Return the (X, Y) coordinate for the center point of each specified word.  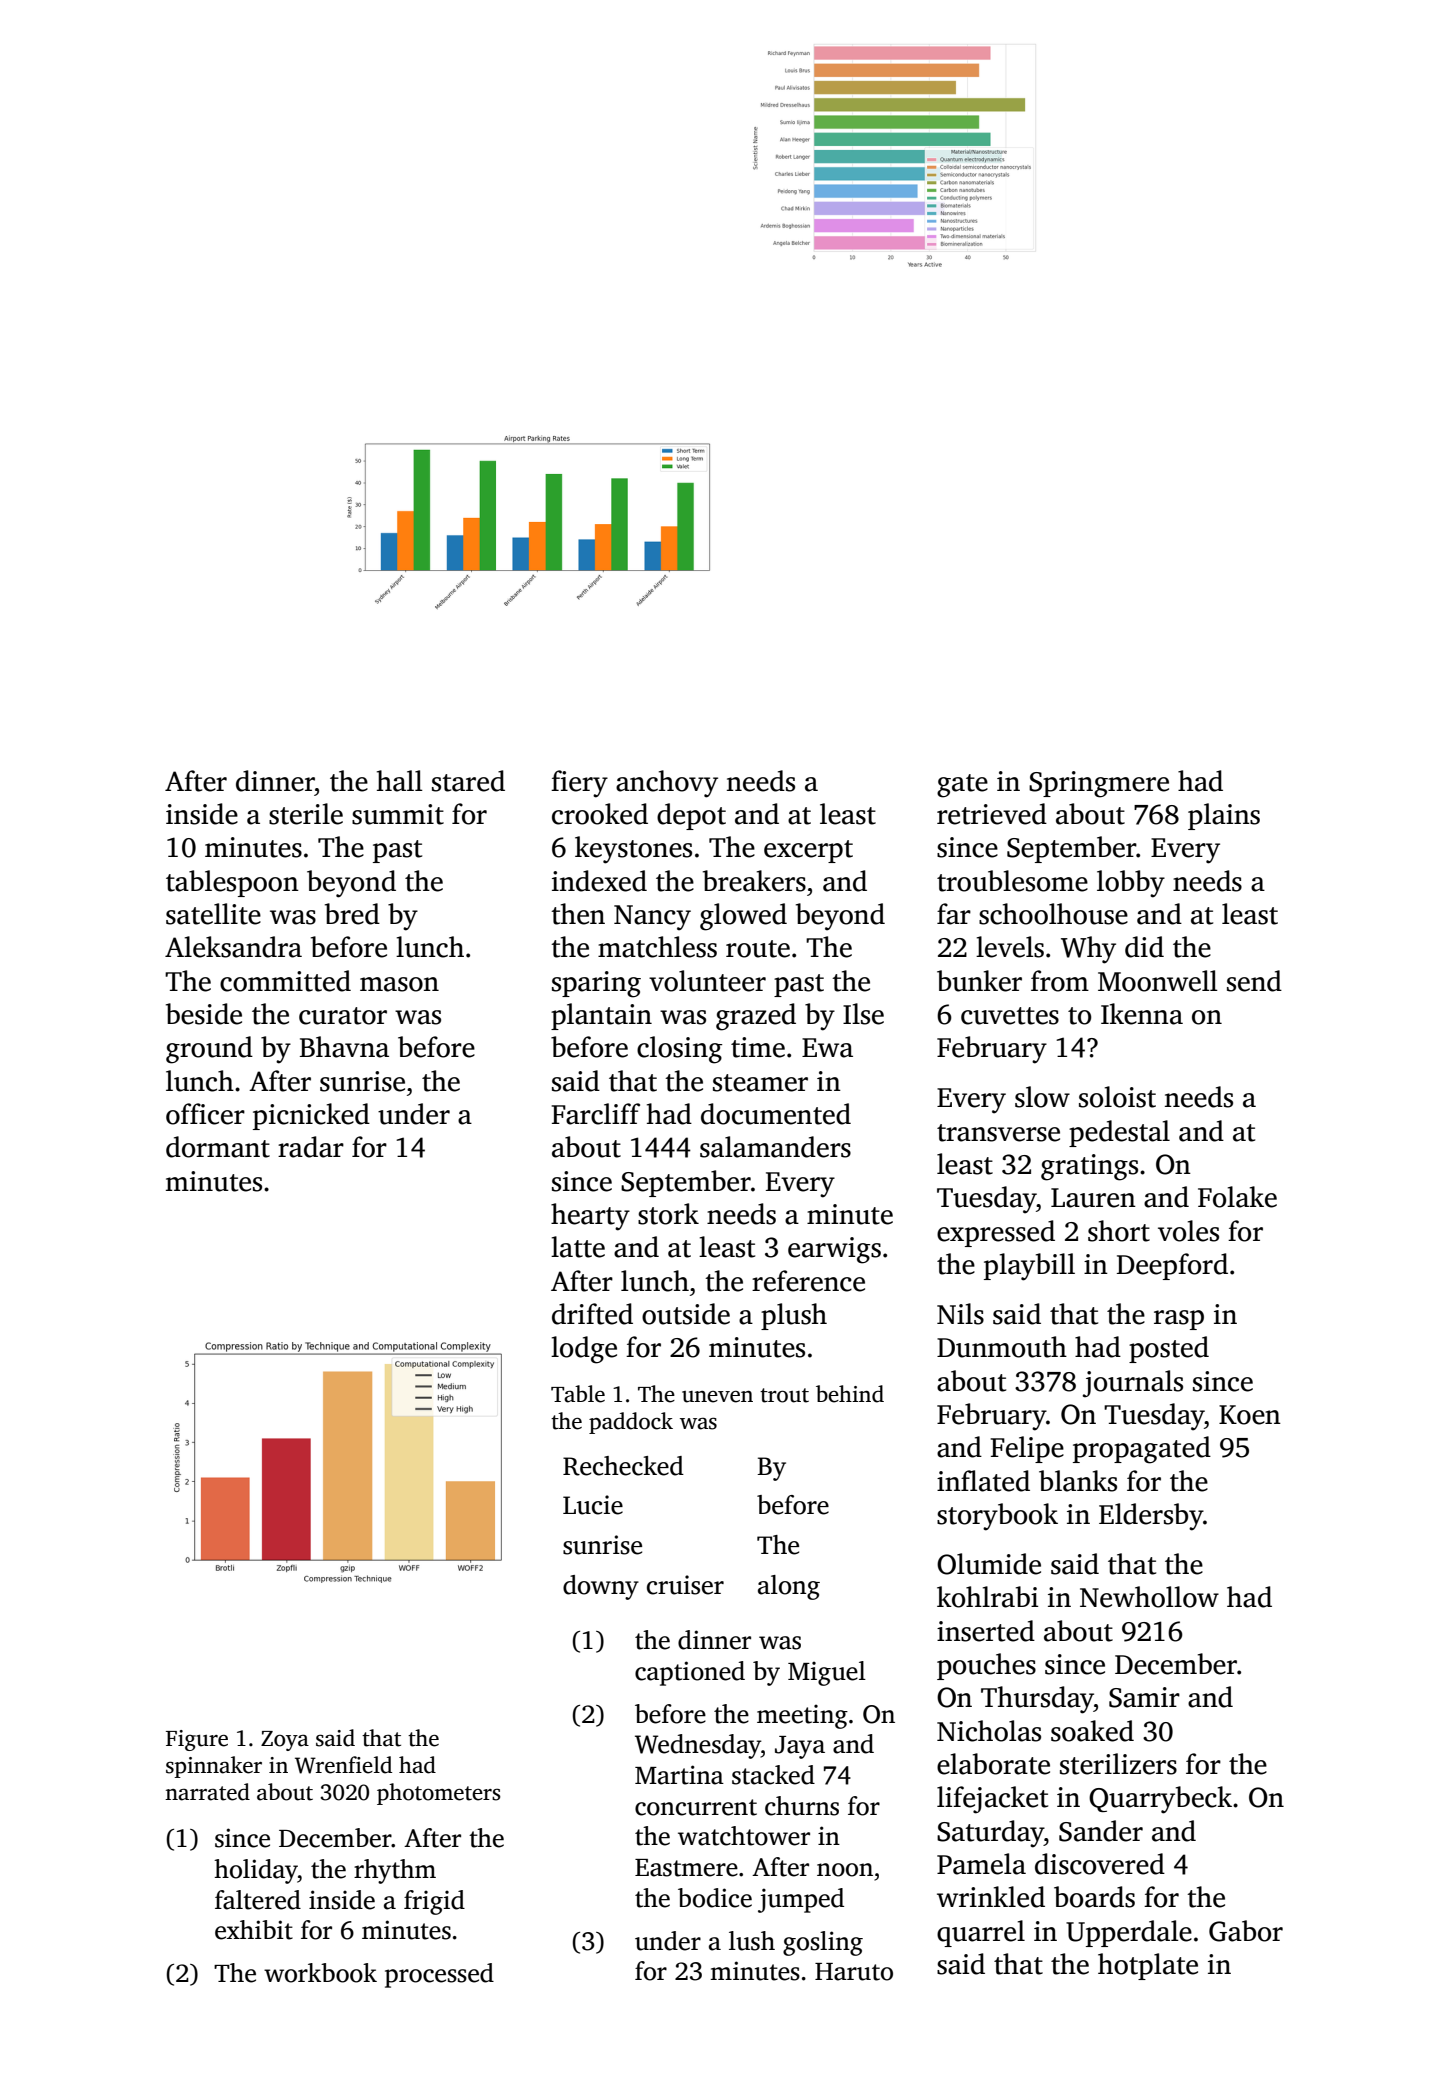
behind (850, 1394)
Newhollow (1149, 1597)
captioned (690, 1673)
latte (578, 1247)
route (758, 949)
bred (352, 914)
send (1254, 981)
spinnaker (214, 1767)
